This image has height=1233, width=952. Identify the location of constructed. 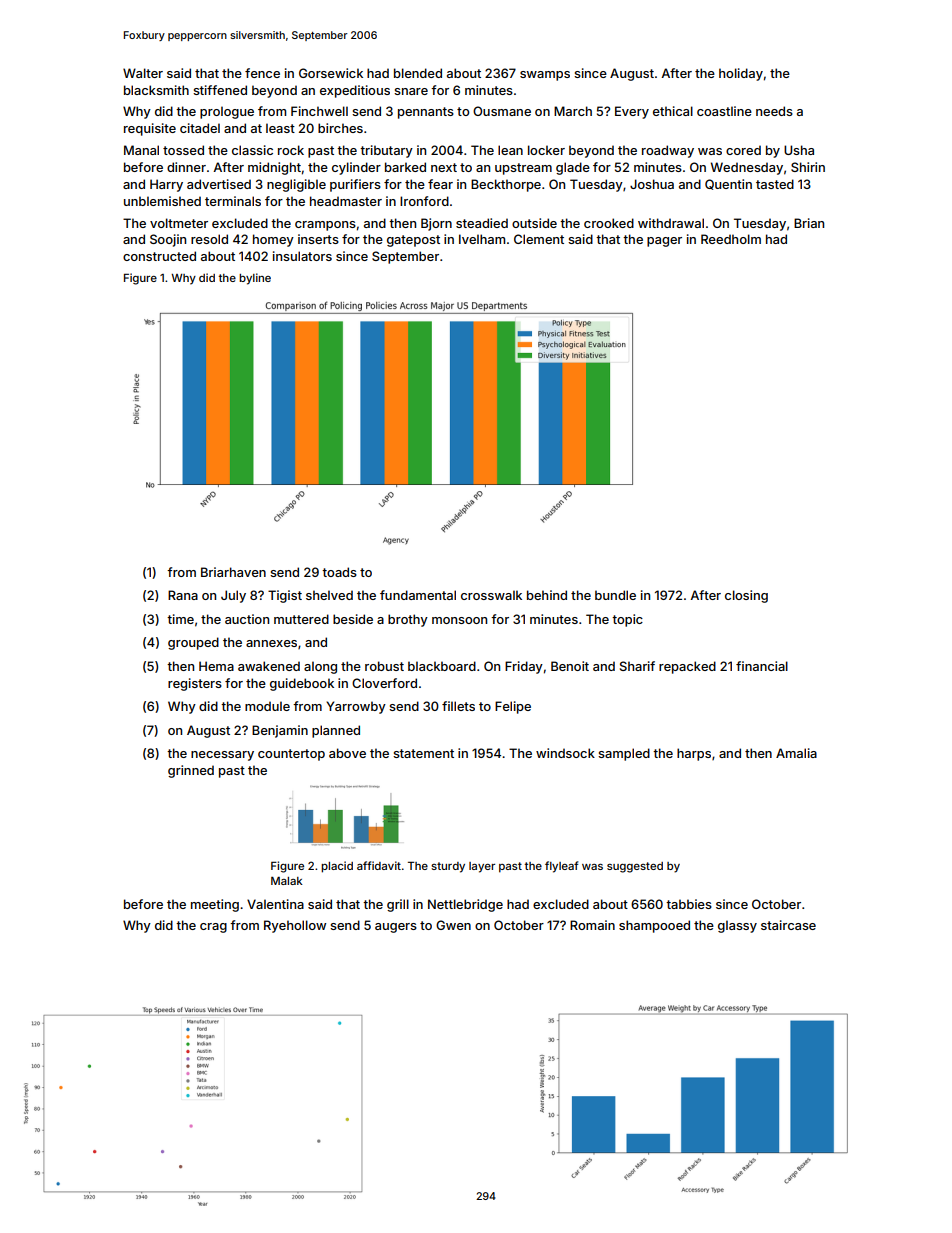
(159, 256).
